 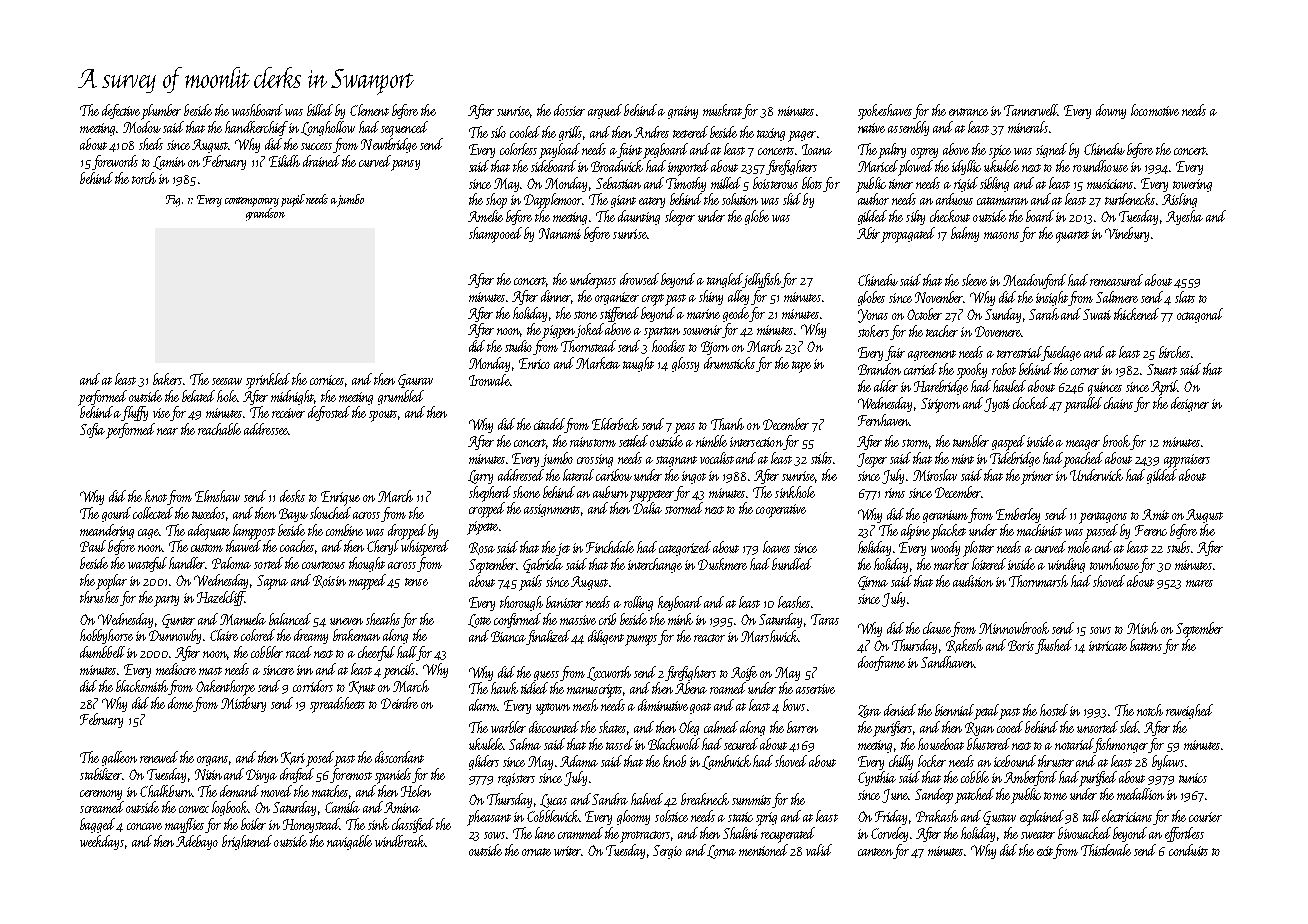 What do you see at coordinates (619, 314) in the document?
I see `stiffened` at bounding box center [619, 314].
